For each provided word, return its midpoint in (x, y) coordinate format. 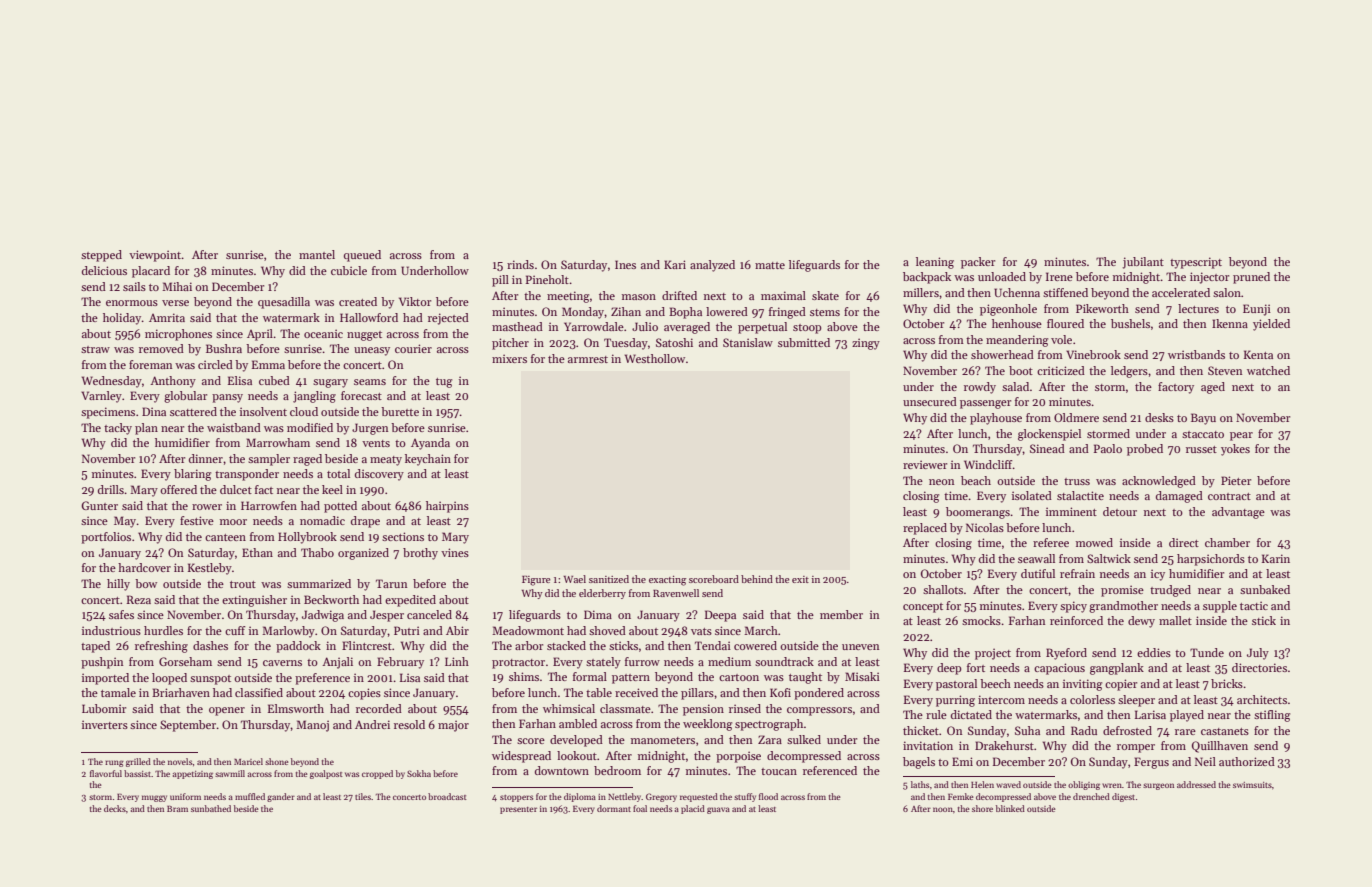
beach (976, 480)
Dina (154, 411)
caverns (282, 663)
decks (115, 808)
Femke (961, 796)
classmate (625, 708)
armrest (588, 359)
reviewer (925, 464)
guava (718, 810)
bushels (1130, 323)
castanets (1225, 731)
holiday (122, 319)
